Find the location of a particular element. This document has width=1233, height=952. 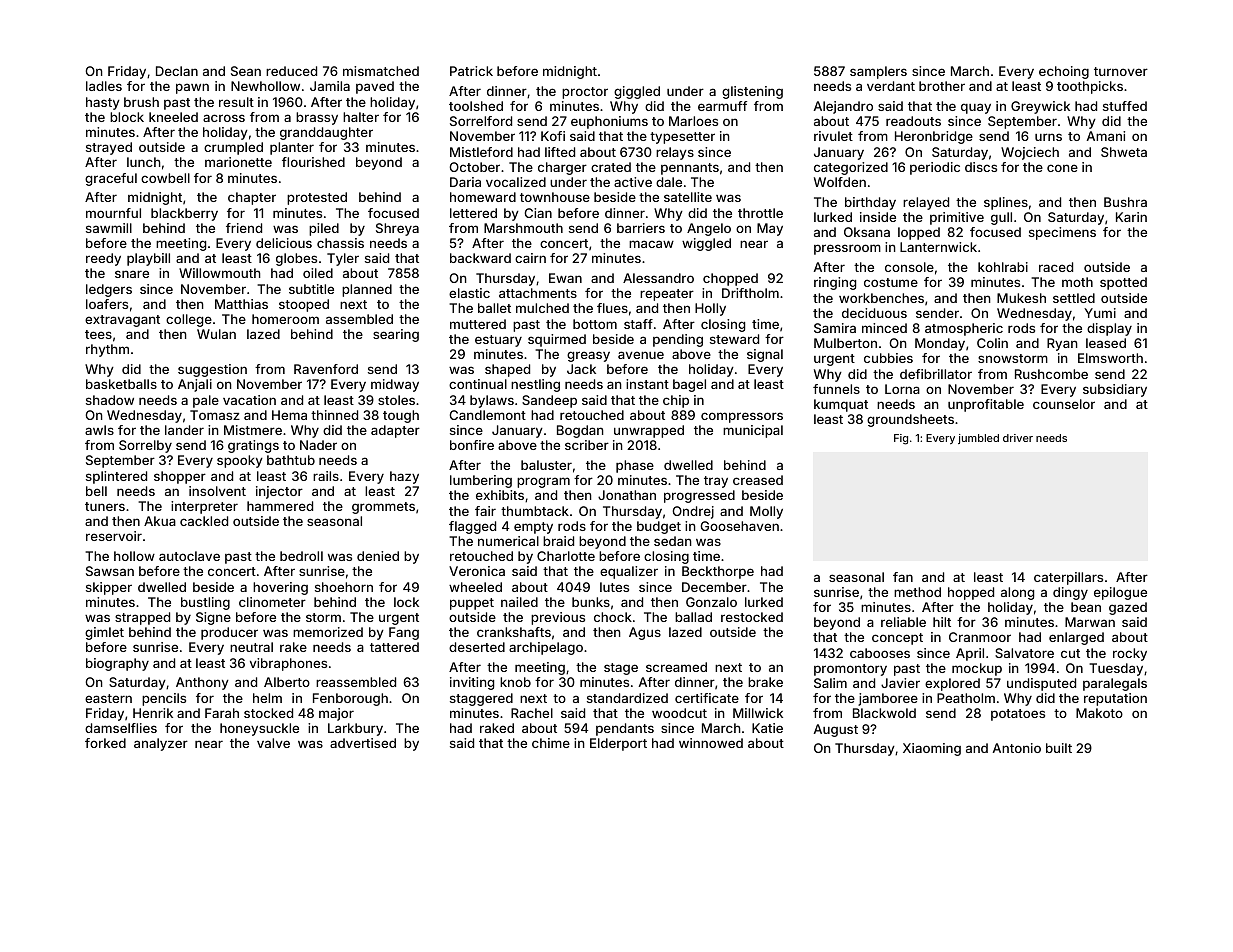

charger is located at coordinates (562, 168).
